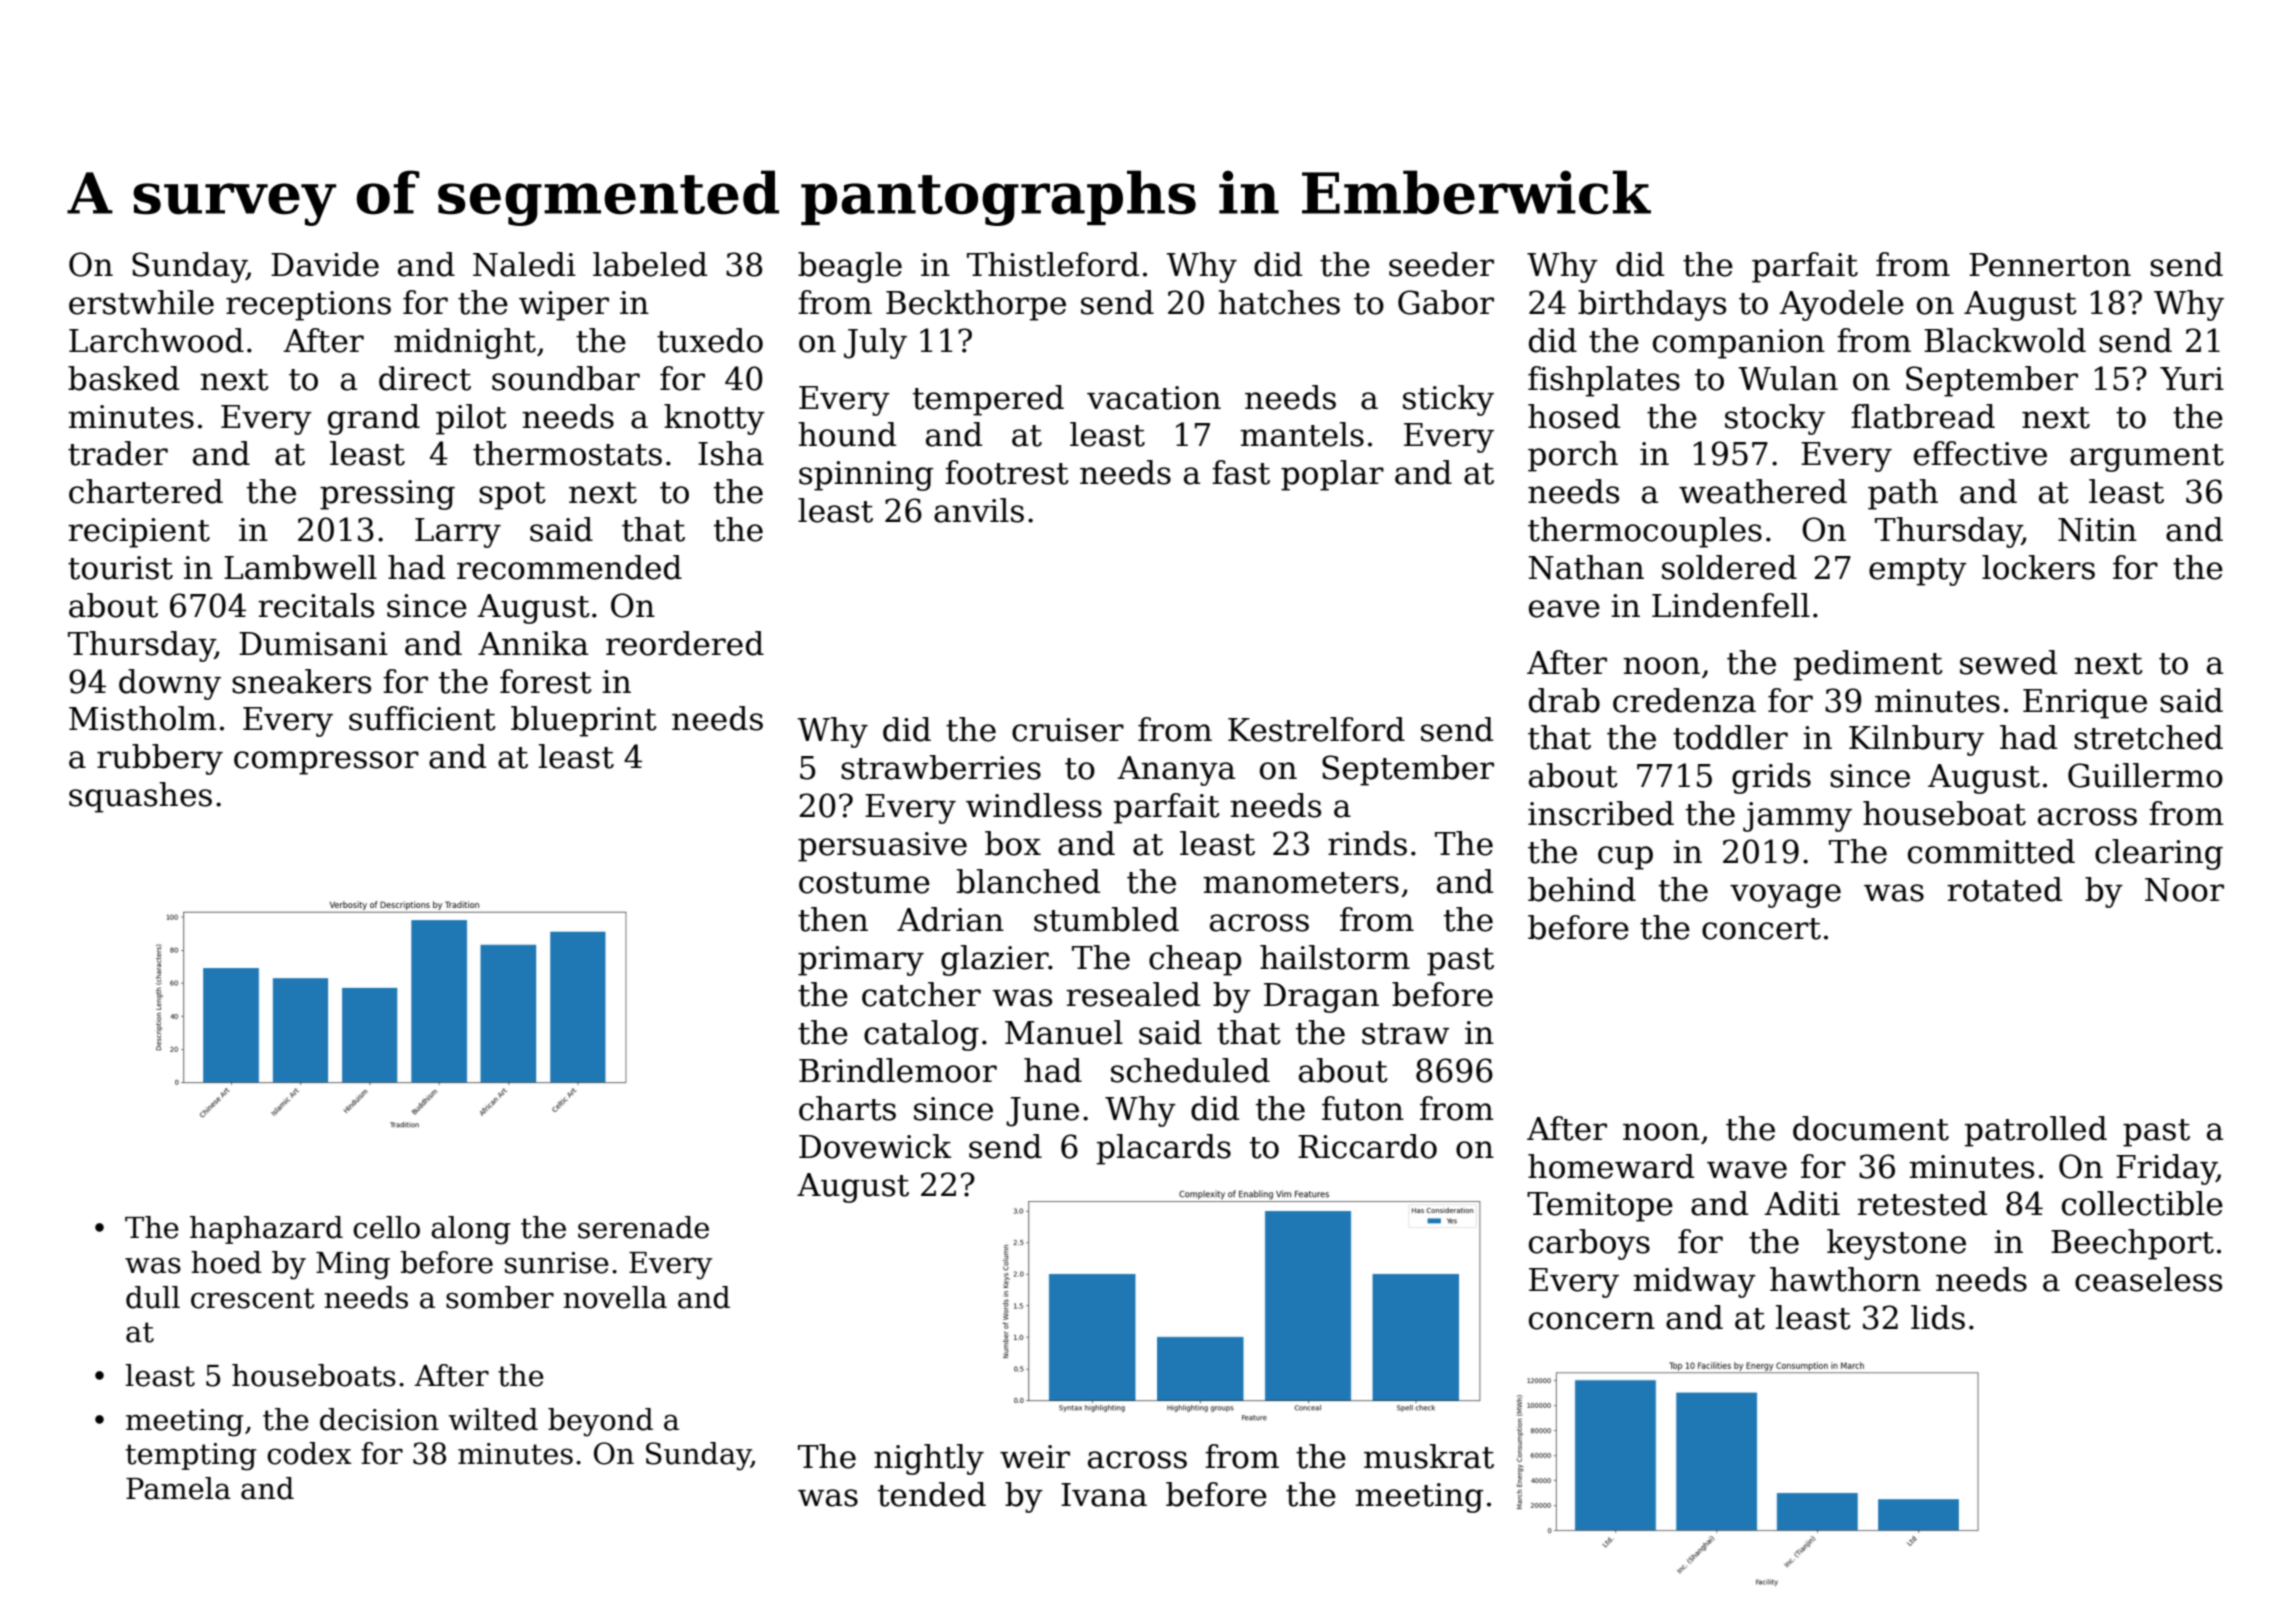 Image resolution: width=2292 pixels, height=1620 pixels. What do you see at coordinates (178, 1488) in the screenshot?
I see `Pamela` at bounding box center [178, 1488].
